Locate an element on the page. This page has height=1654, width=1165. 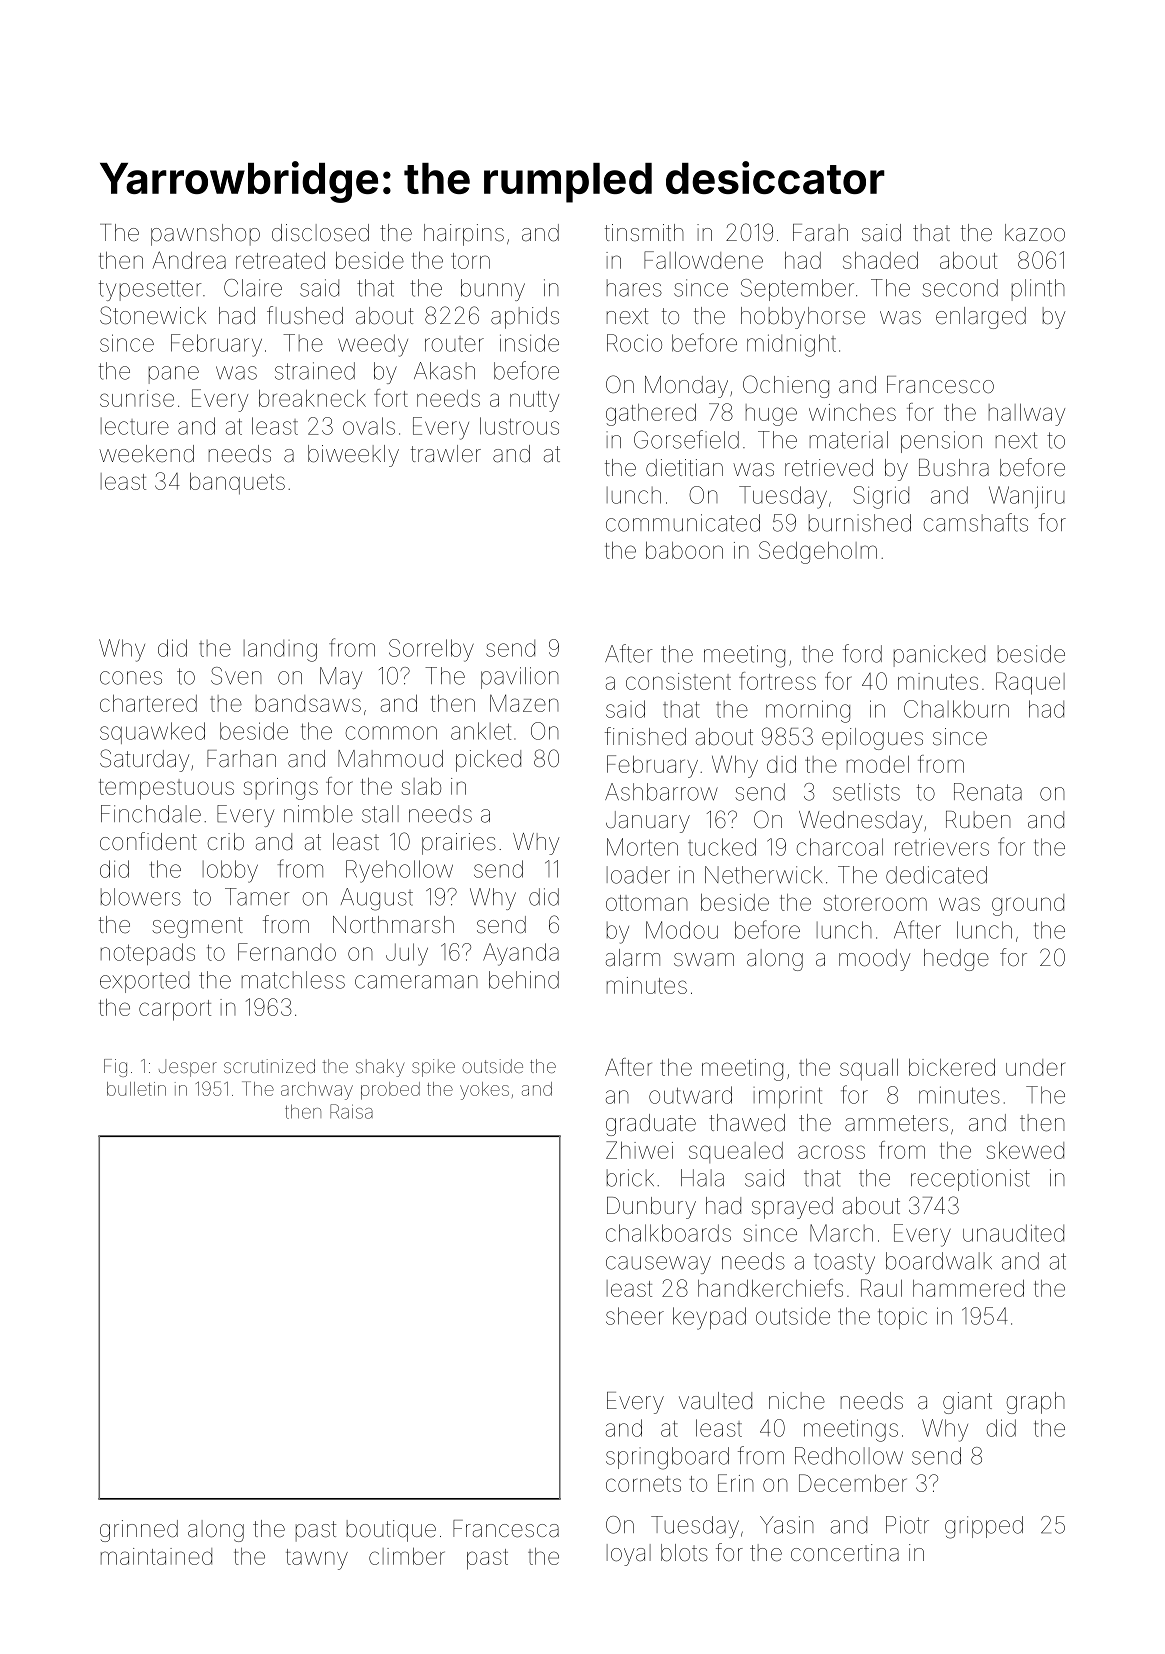
graduate is located at coordinates (651, 1125).
